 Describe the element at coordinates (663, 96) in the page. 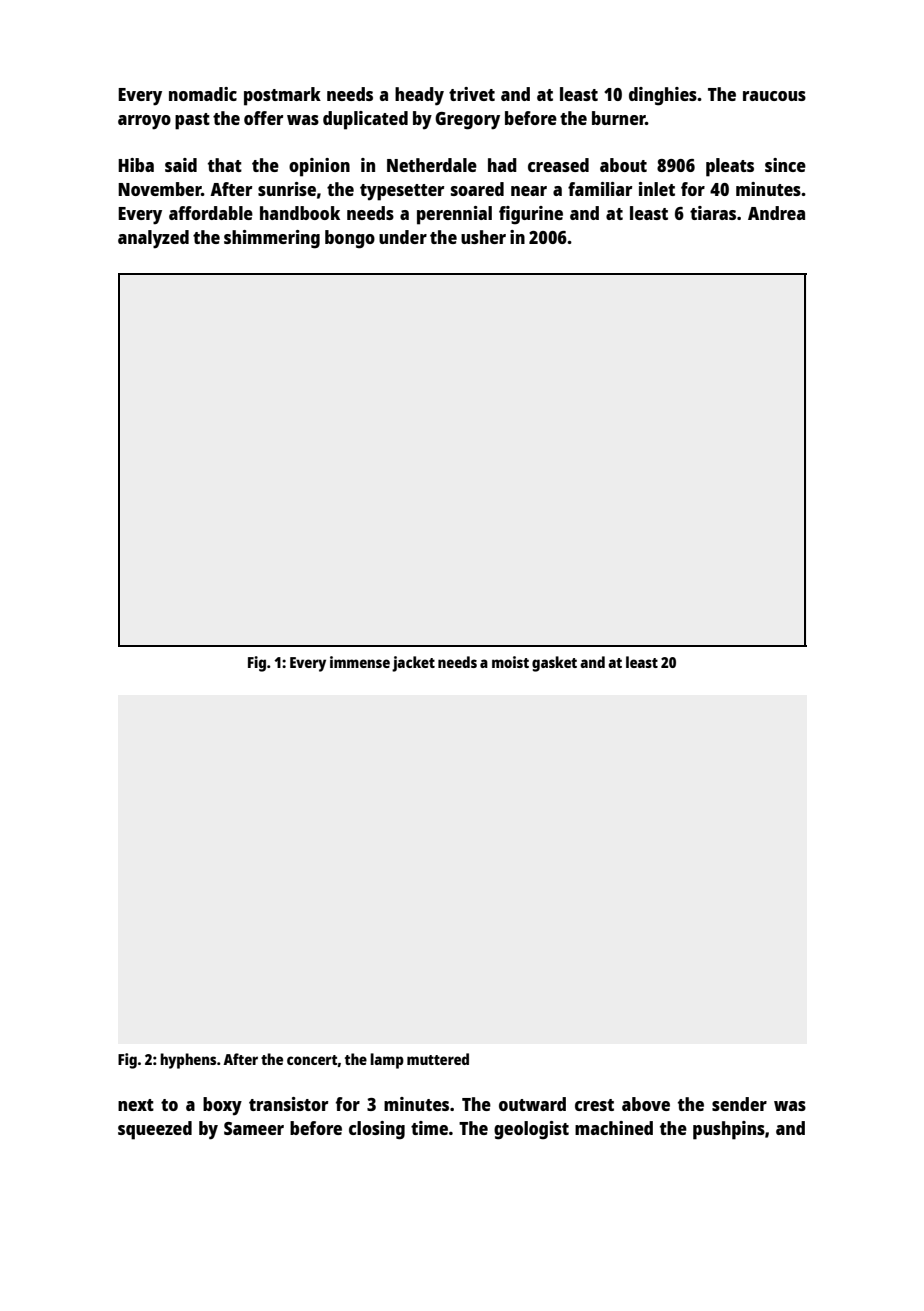

I see `dinghies` at that location.
